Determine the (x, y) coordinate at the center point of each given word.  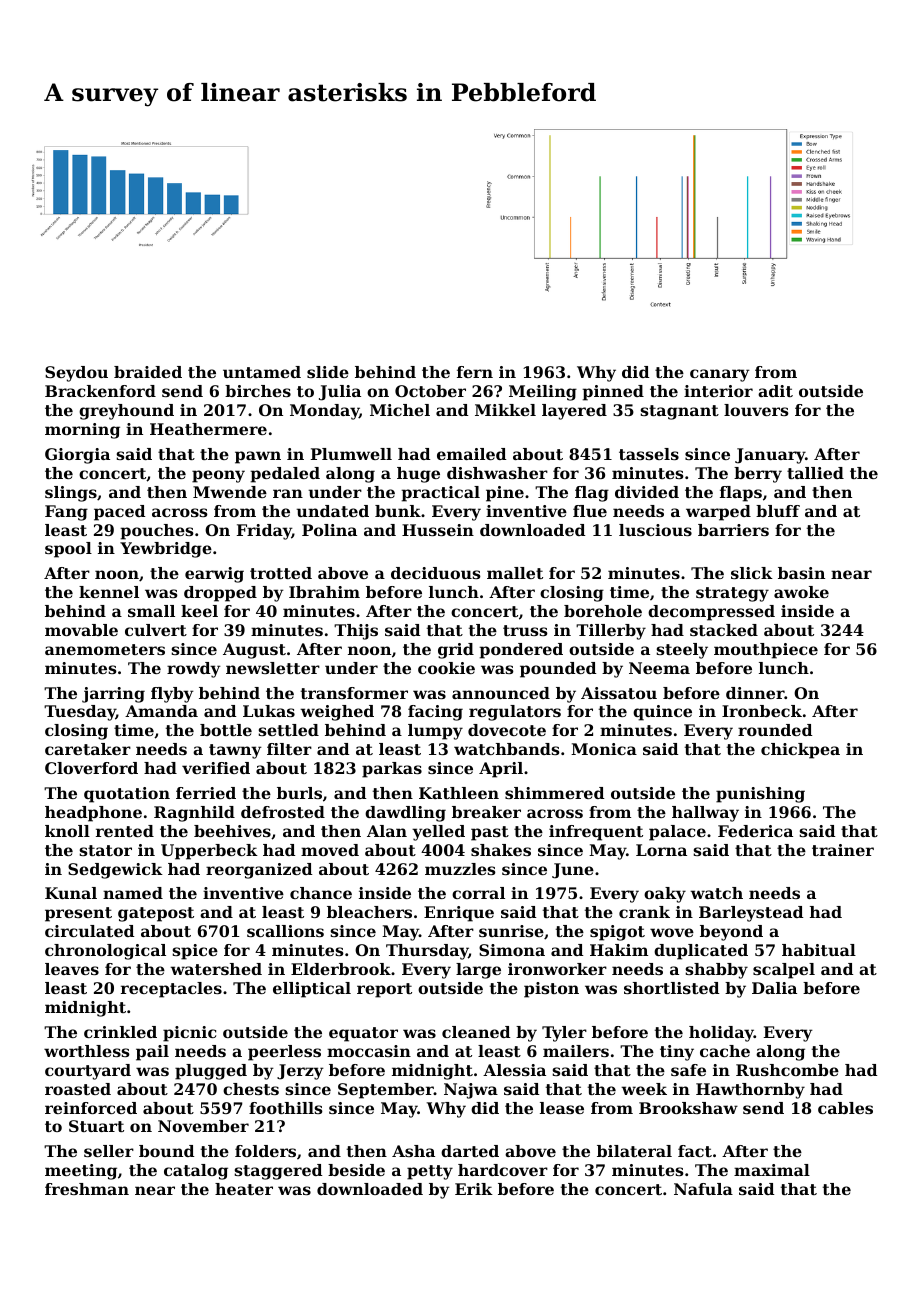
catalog (196, 1172)
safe (688, 1070)
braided (148, 372)
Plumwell (351, 454)
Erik (474, 1189)
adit (775, 391)
